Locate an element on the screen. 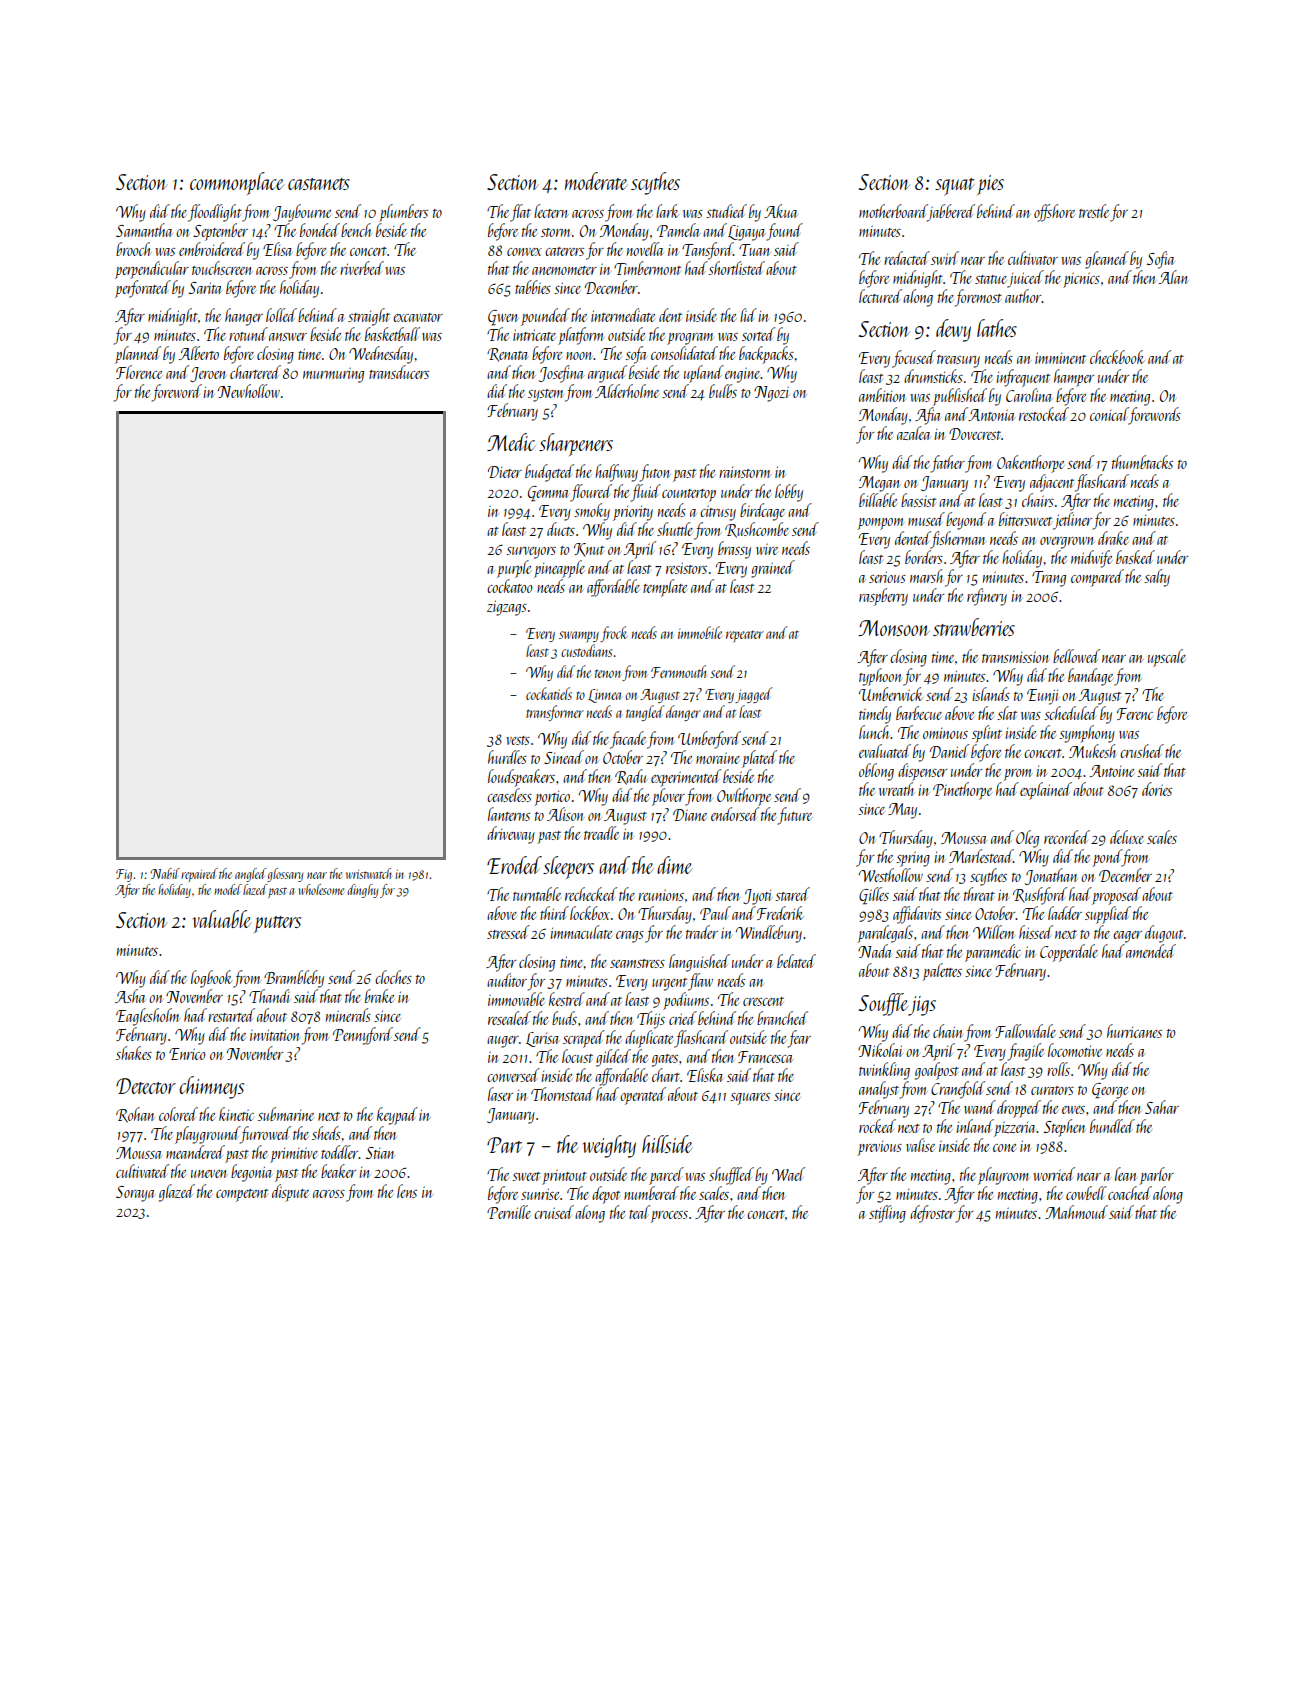 The height and width of the screenshot is (1689, 1305). competent is located at coordinates (242, 1195).
